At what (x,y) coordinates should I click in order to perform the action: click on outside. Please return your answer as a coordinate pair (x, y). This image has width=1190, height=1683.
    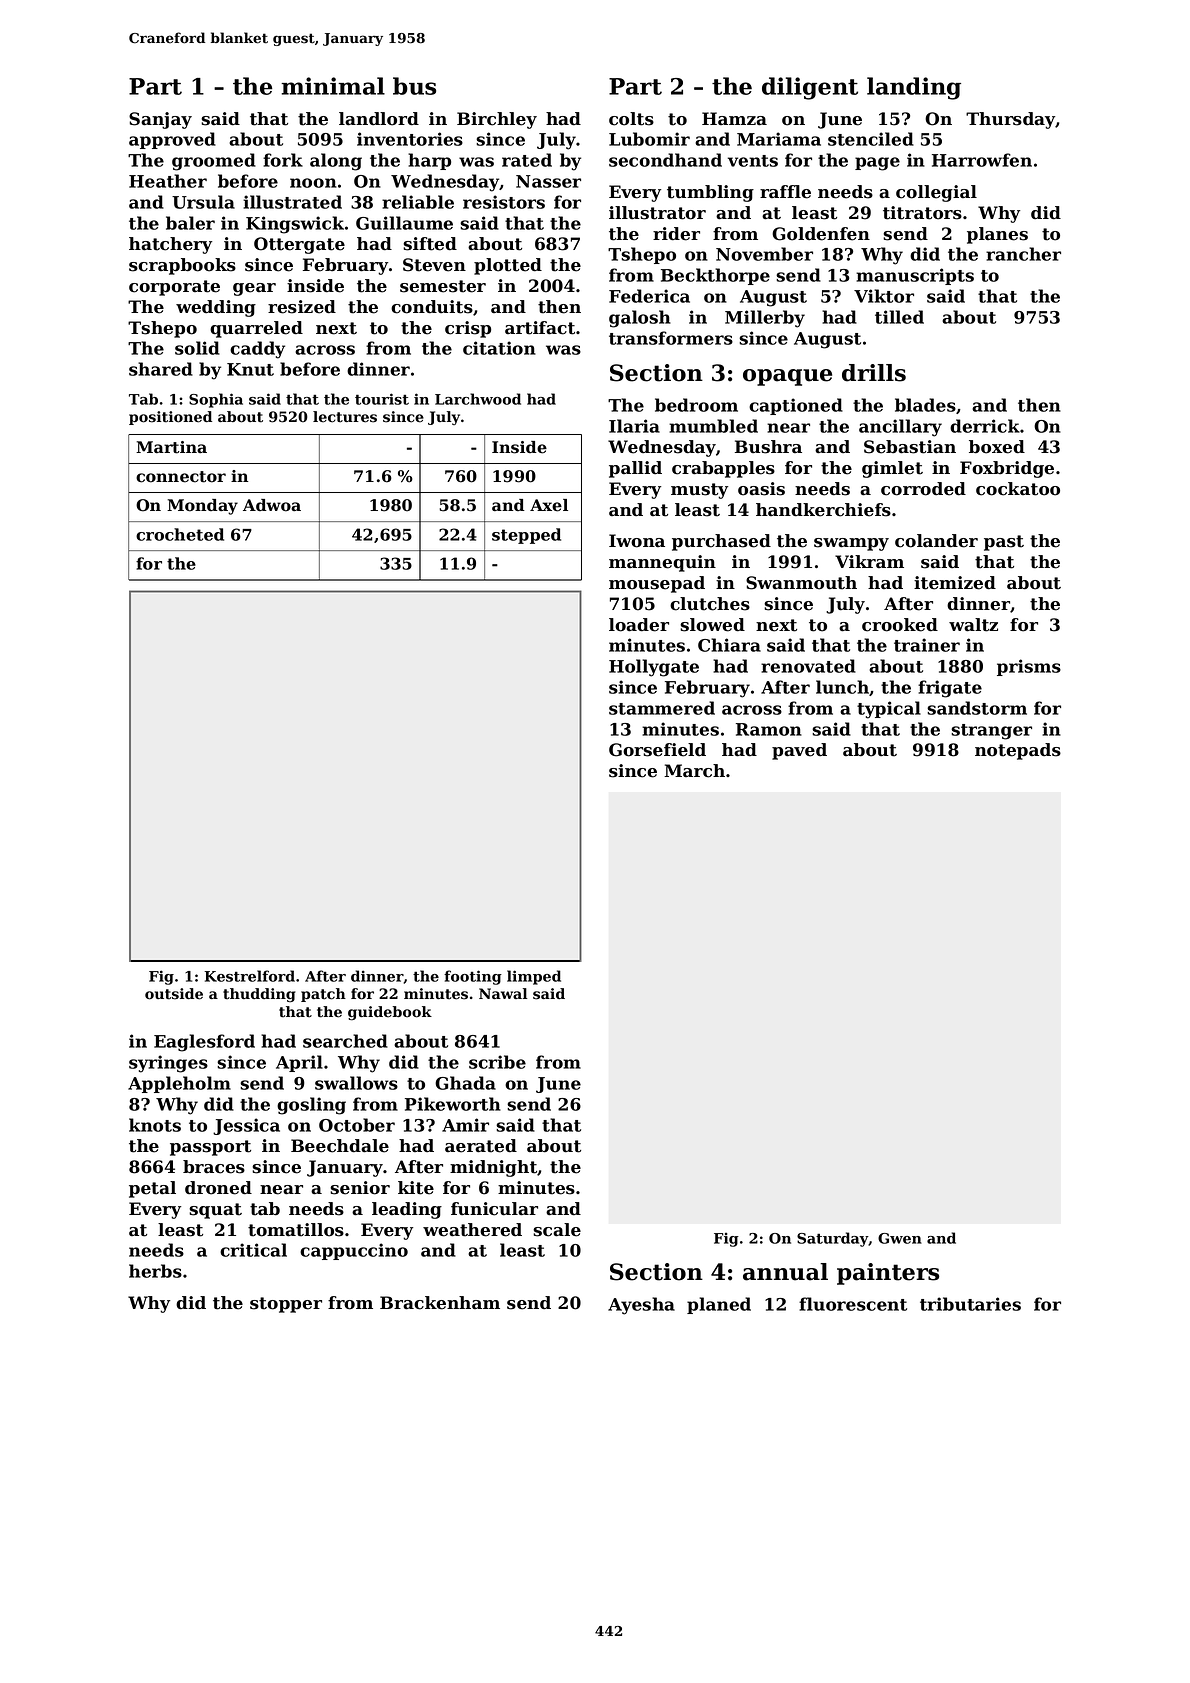
    Looking at the image, I should click on (174, 994).
